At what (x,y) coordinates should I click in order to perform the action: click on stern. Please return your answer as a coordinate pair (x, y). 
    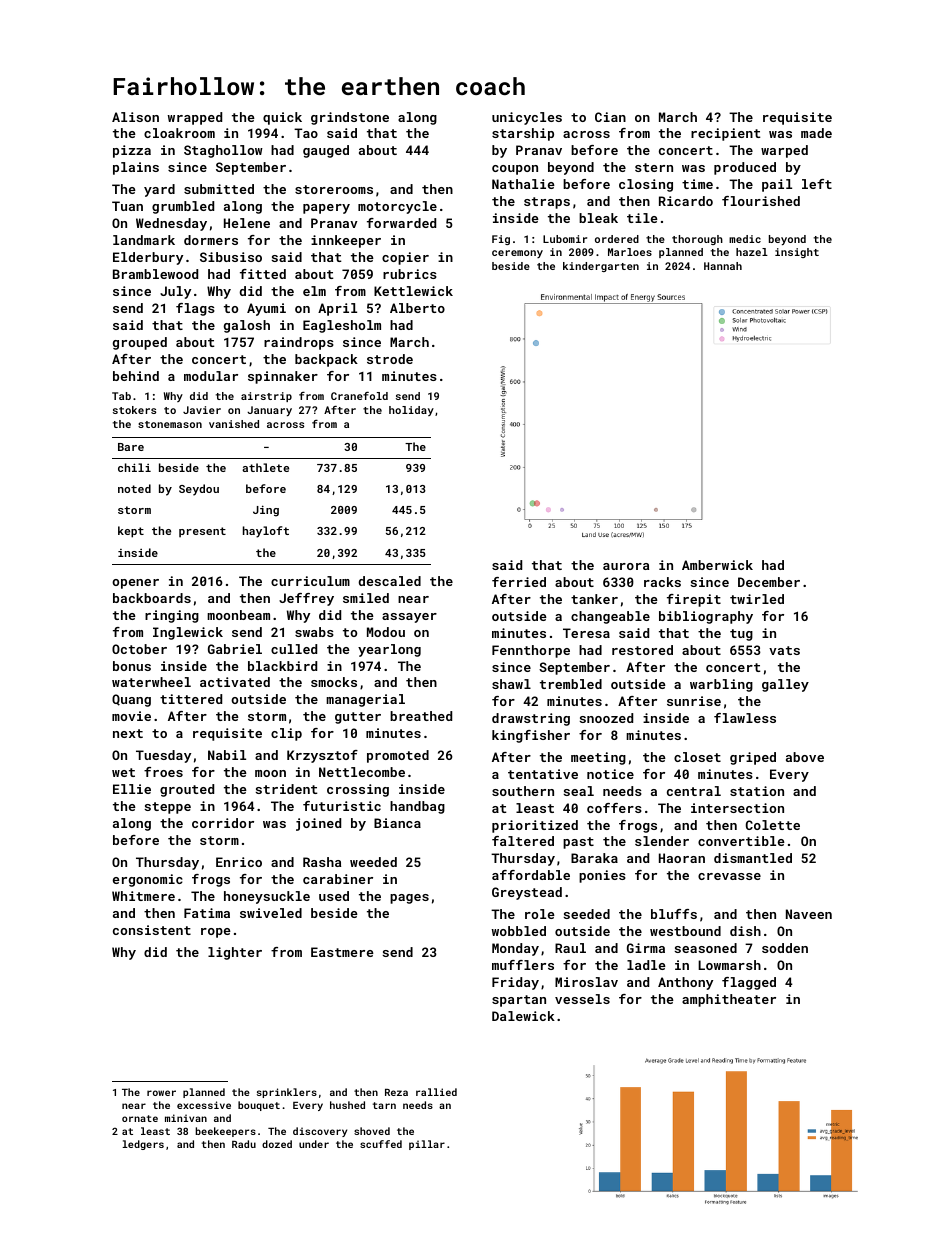
    Looking at the image, I should click on (654, 167).
